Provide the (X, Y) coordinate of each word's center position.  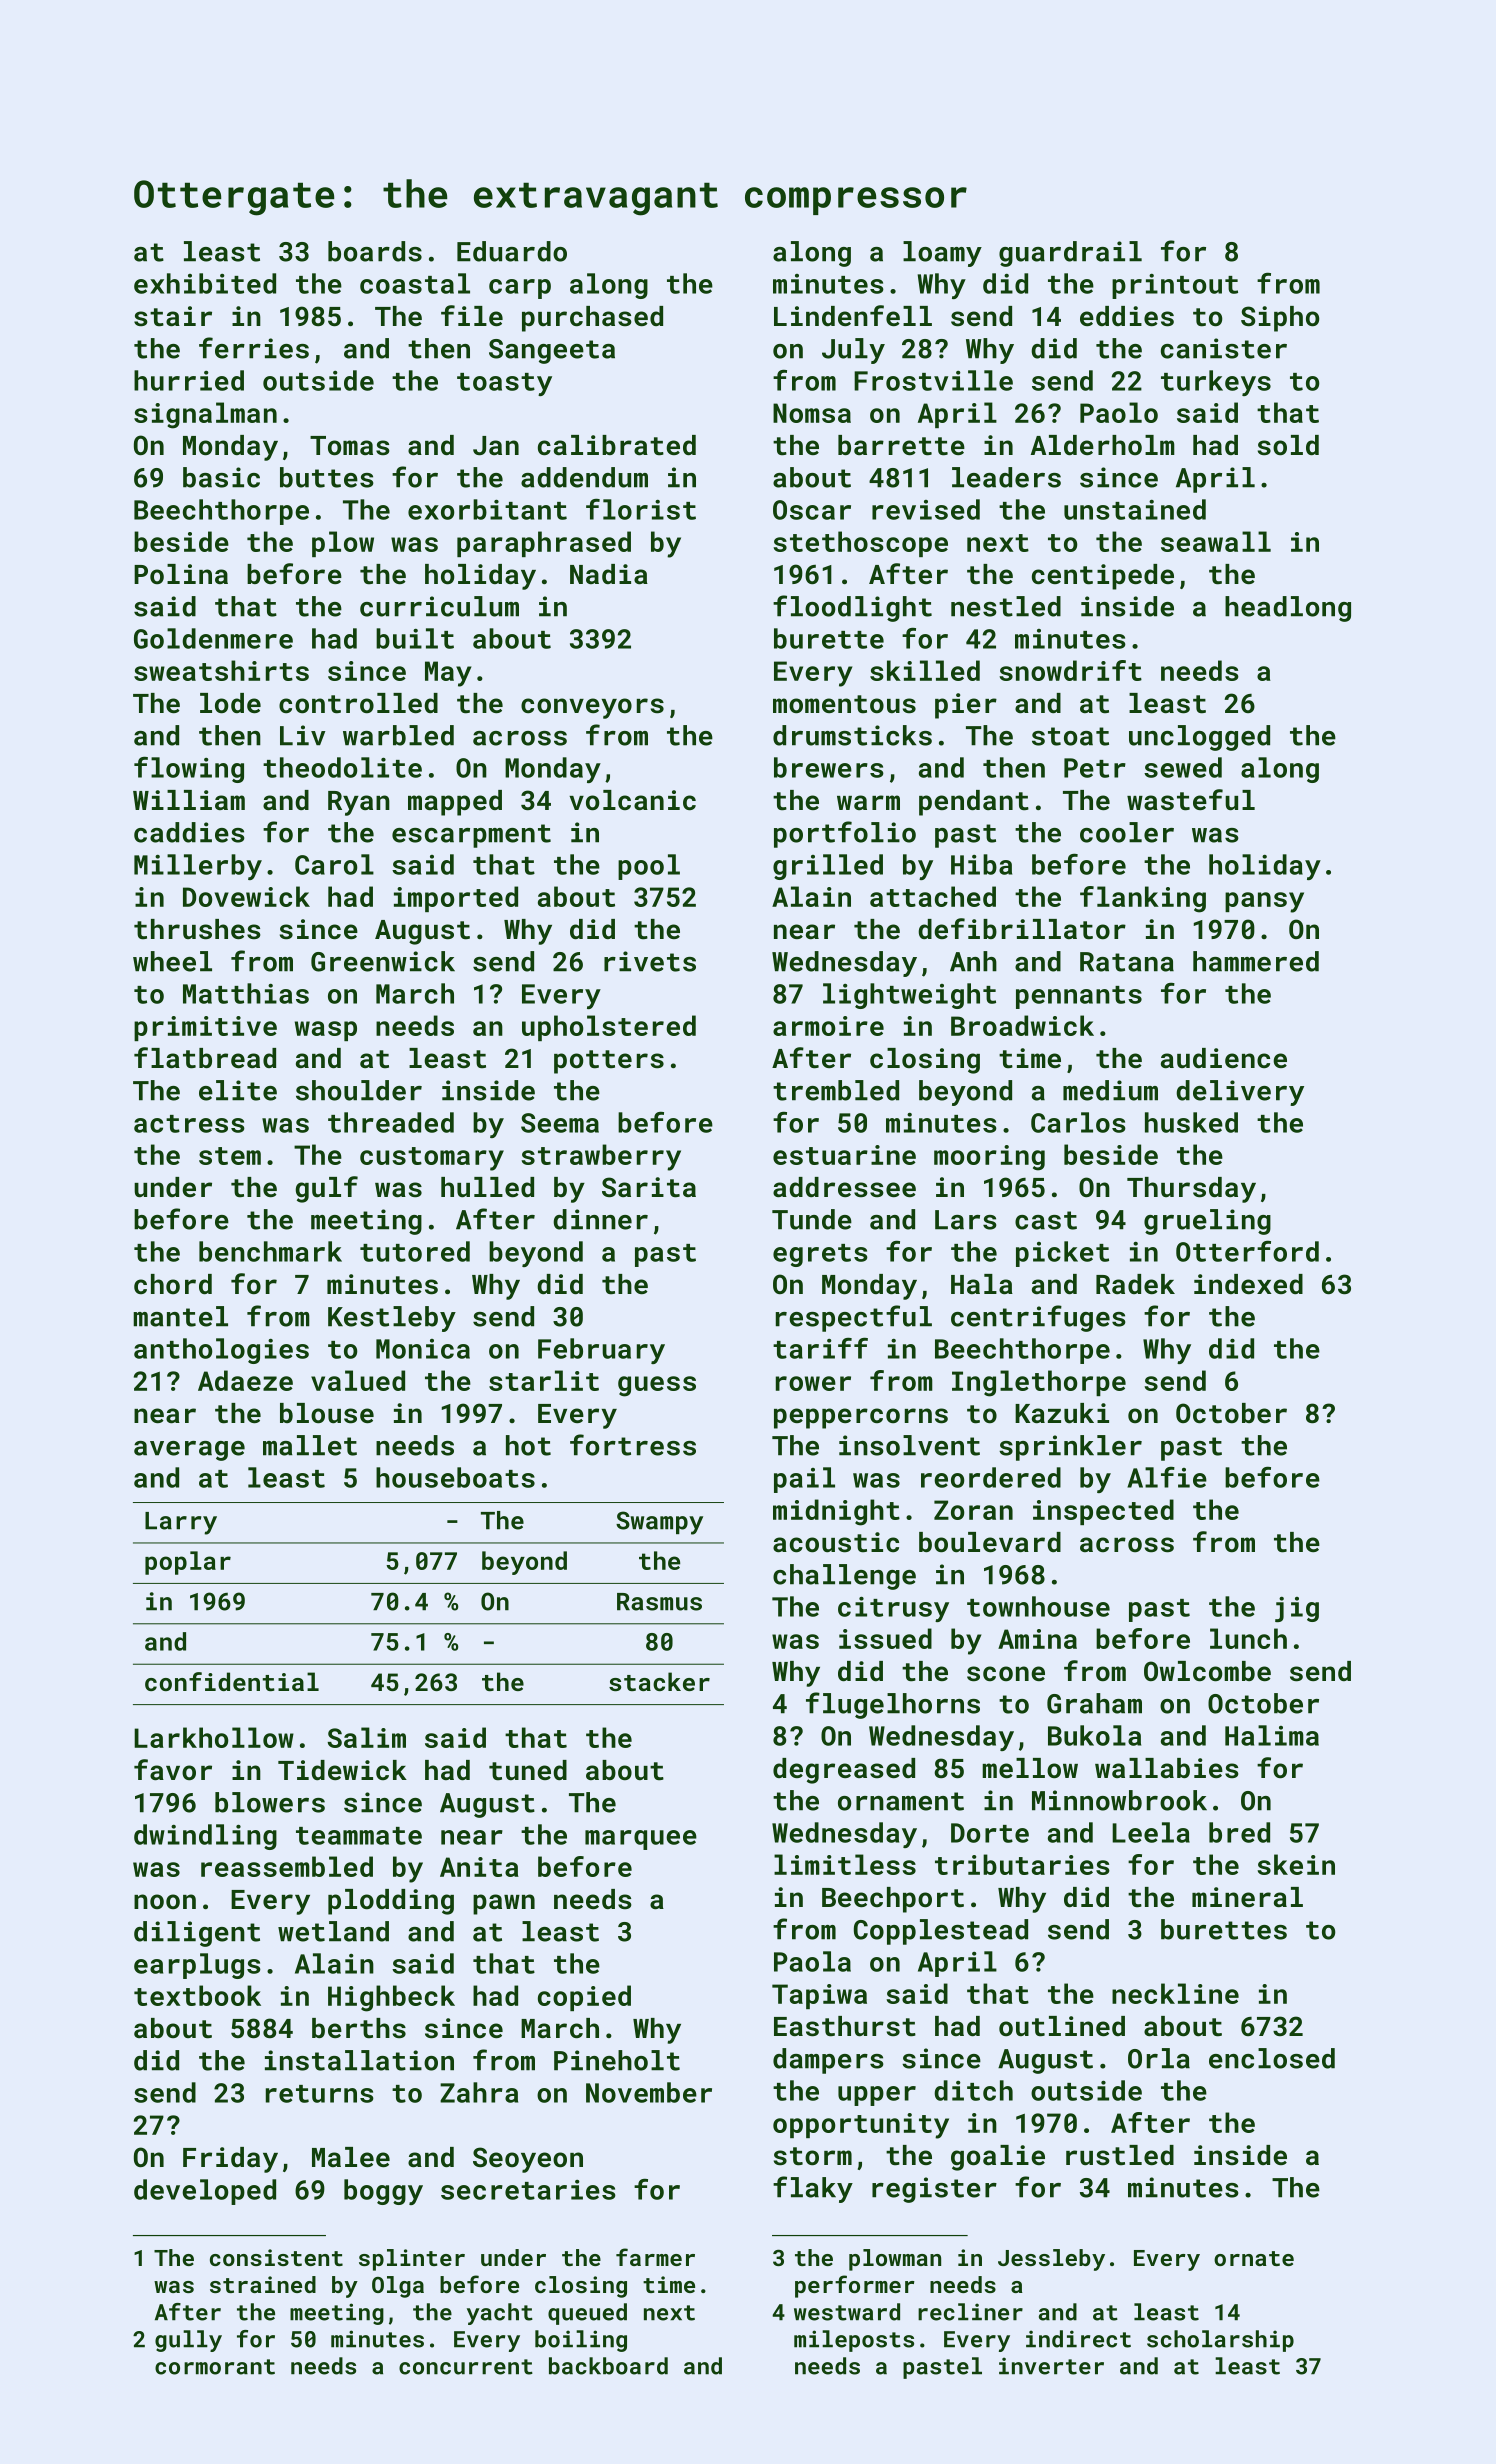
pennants (1079, 997)
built (415, 638)
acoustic (836, 1542)
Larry (181, 1523)
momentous (844, 704)
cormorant (215, 2367)
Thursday (1191, 1190)
